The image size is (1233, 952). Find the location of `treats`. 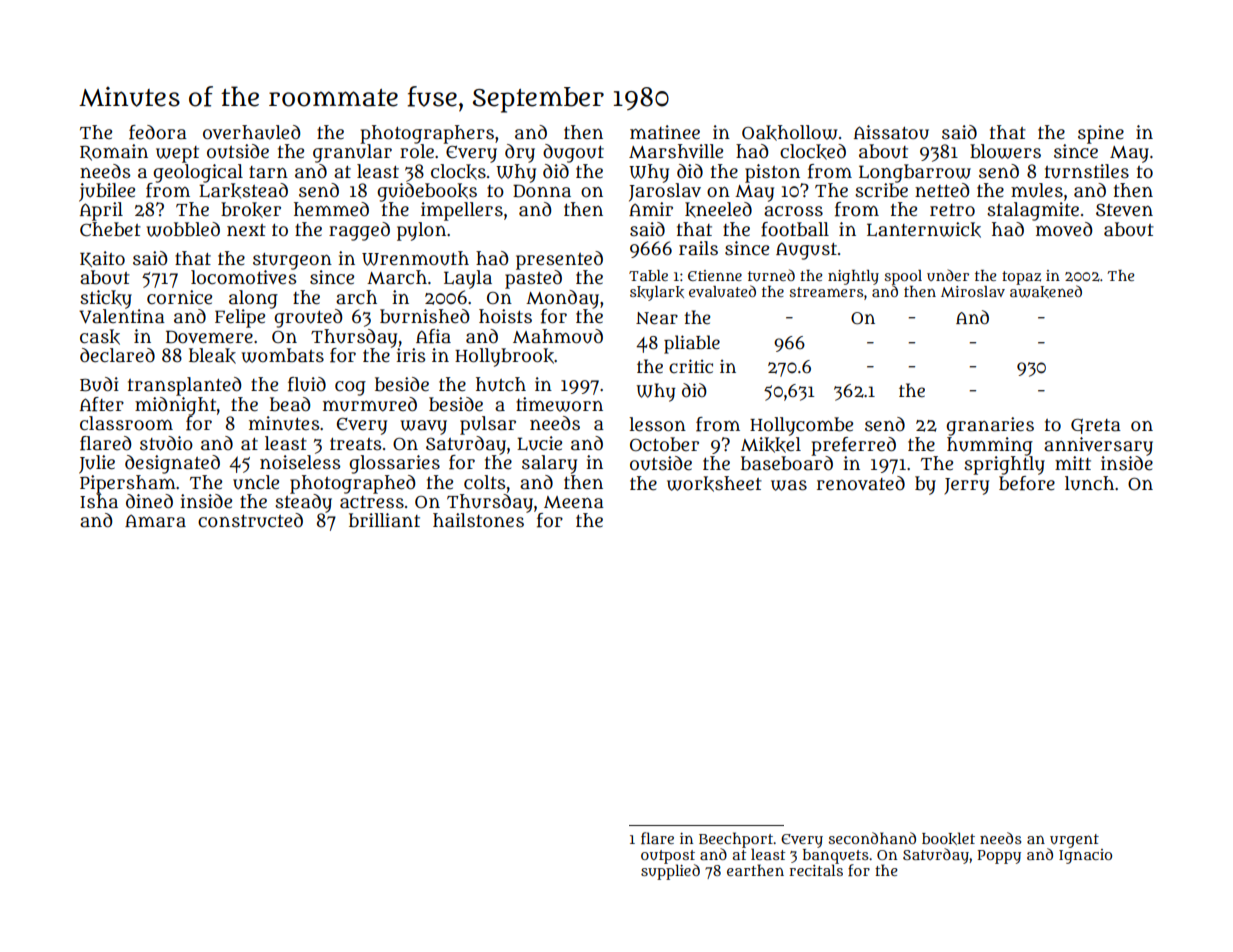

treats is located at coordinates (355, 444).
